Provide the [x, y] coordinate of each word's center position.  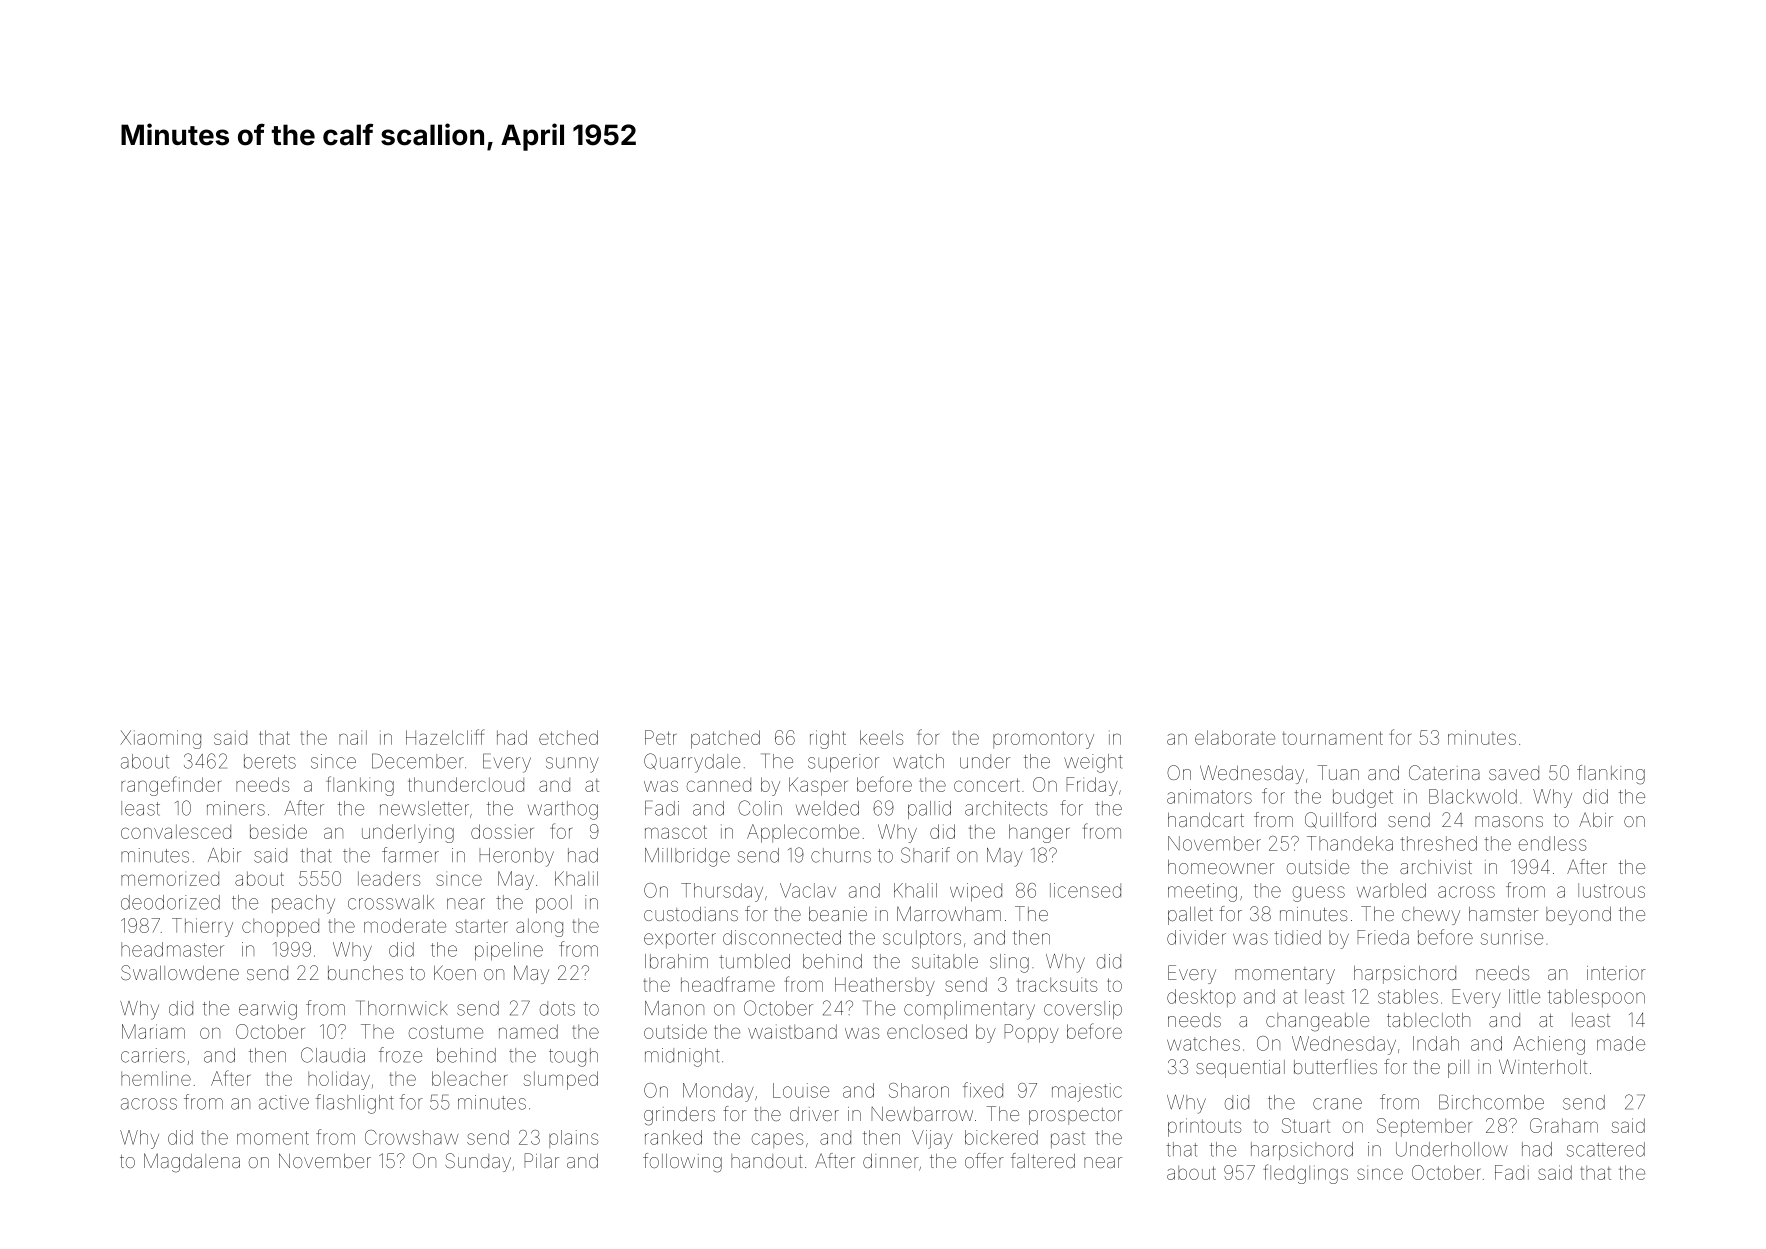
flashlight [355, 1104]
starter [481, 926]
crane [1337, 1104]
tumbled [754, 961]
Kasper [818, 786]
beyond [1578, 916]
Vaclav [808, 890]
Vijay [932, 1139]
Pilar [541, 1160]
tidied [1297, 937]
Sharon [919, 1090]
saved [1514, 773]
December [418, 761]
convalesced [176, 831]
